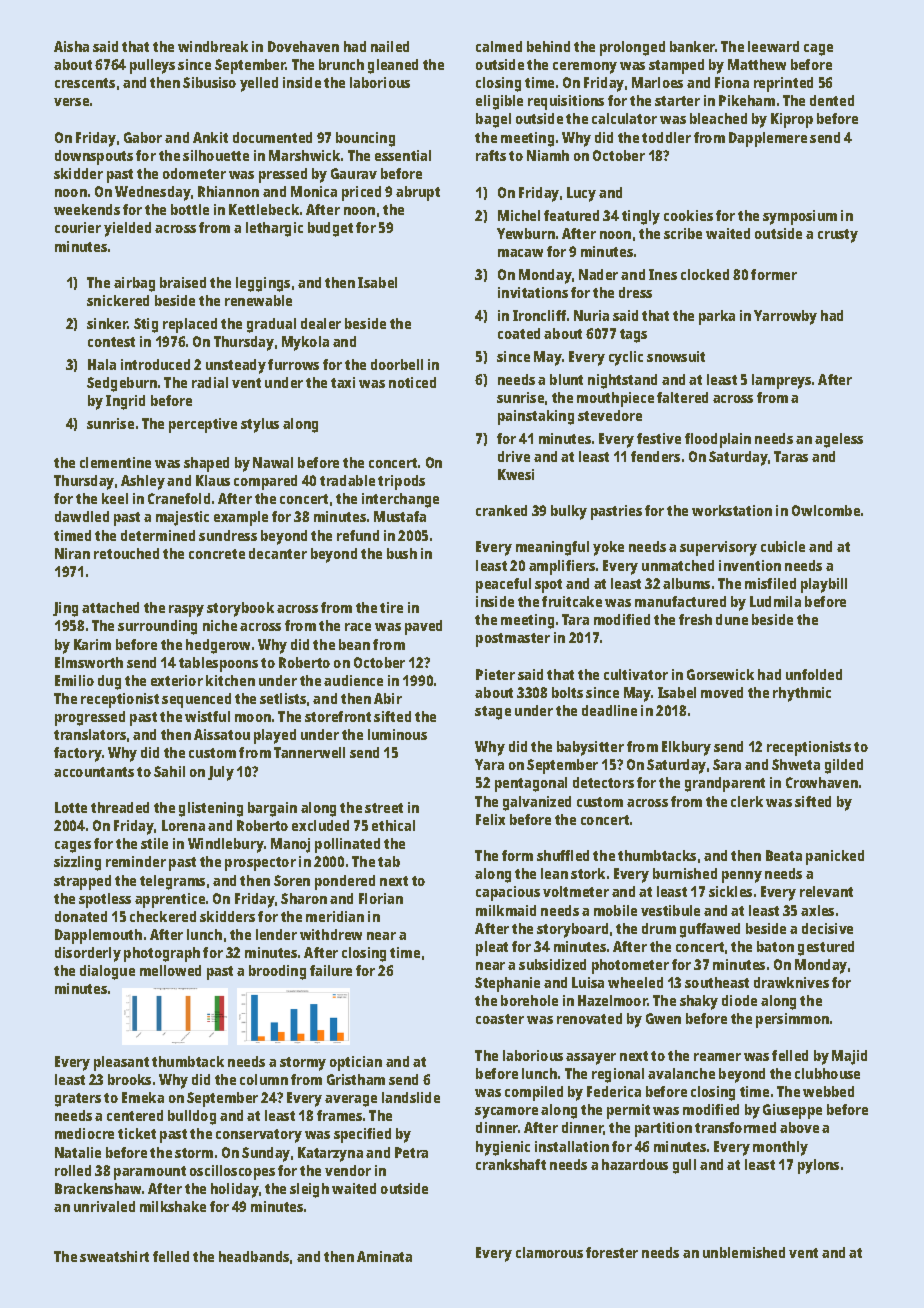 Image resolution: width=924 pixels, height=1308 pixels. Describe the element at coordinates (390, 46) in the screenshot. I see `nailed` at that location.
